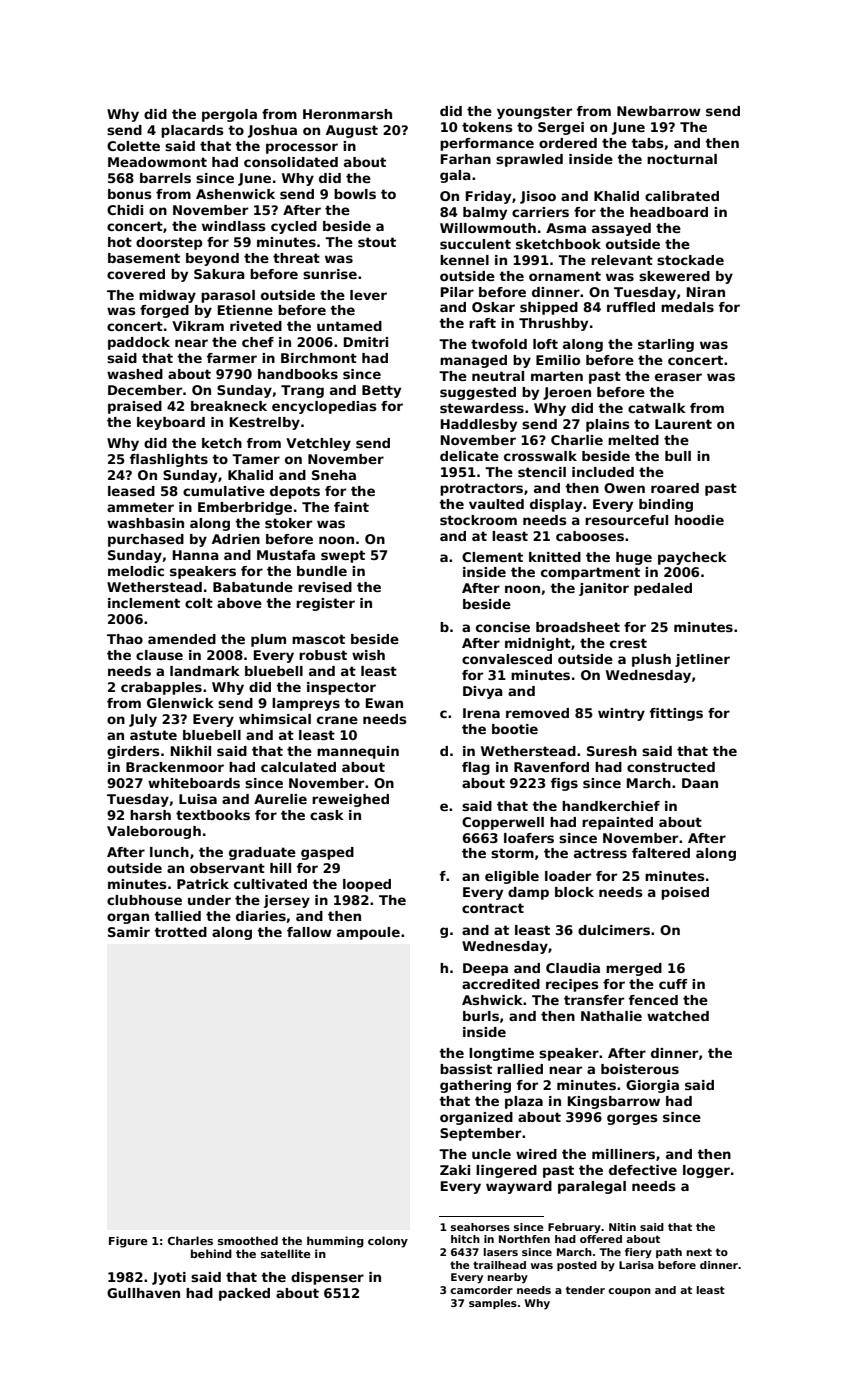 This page has width=849, height=1400. What do you see at coordinates (180, 932) in the page?
I see `trotted` at bounding box center [180, 932].
